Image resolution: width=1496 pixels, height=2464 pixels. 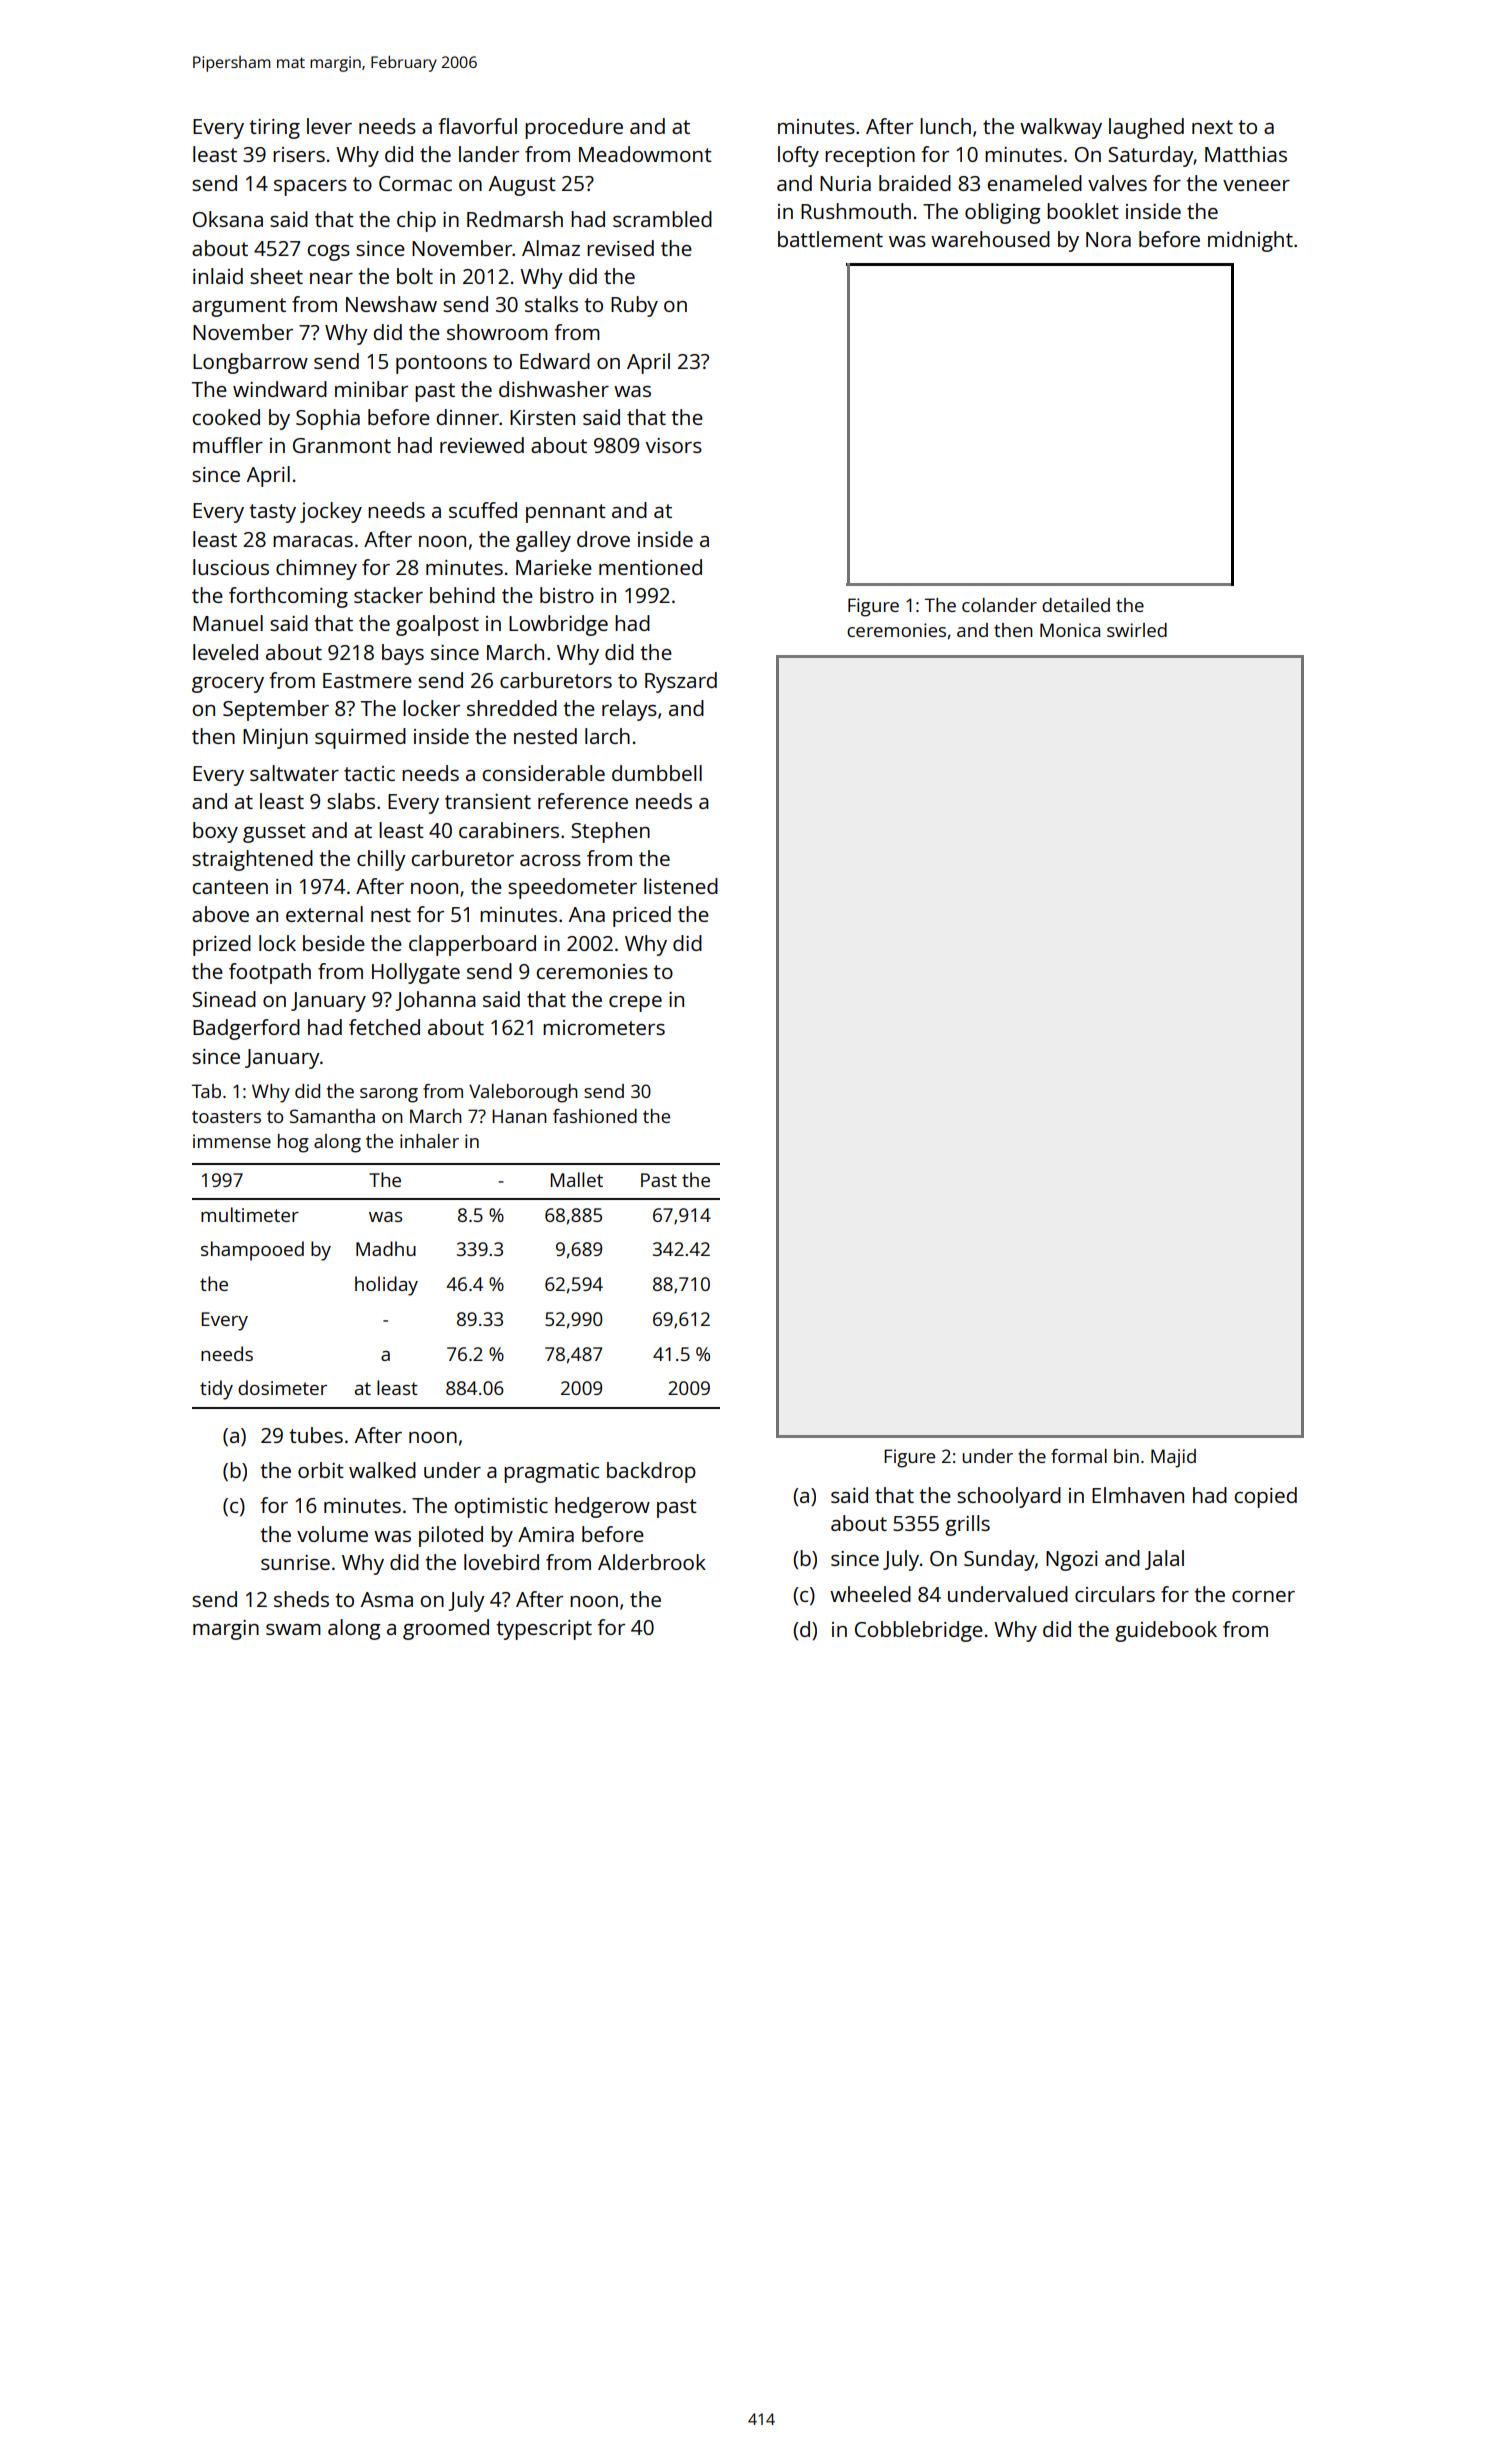 What do you see at coordinates (216, 1390) in the document?
I see `tidy` at bounding box center [216, 1390].
